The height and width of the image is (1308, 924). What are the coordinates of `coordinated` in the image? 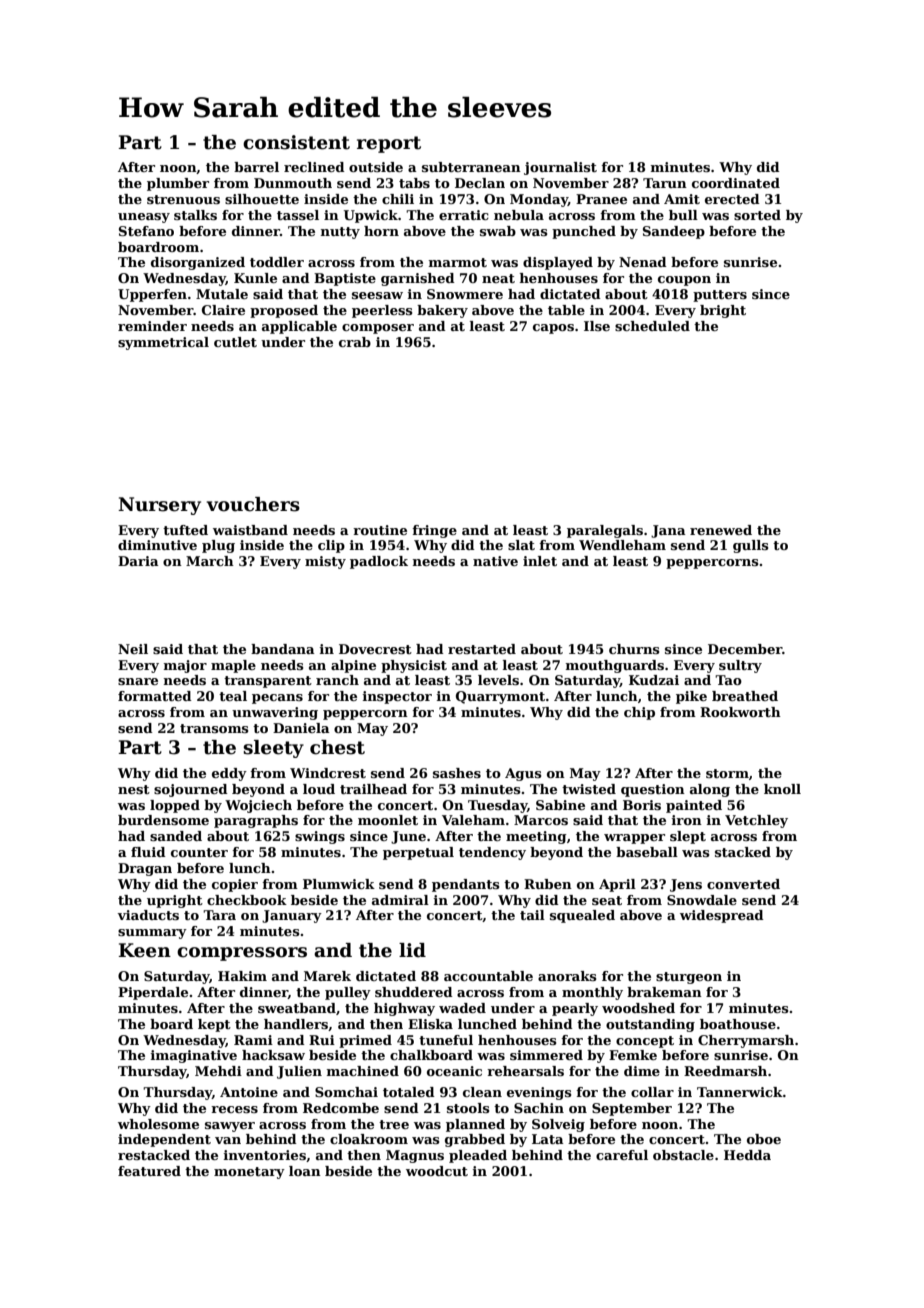 It's located at (736, 183).
